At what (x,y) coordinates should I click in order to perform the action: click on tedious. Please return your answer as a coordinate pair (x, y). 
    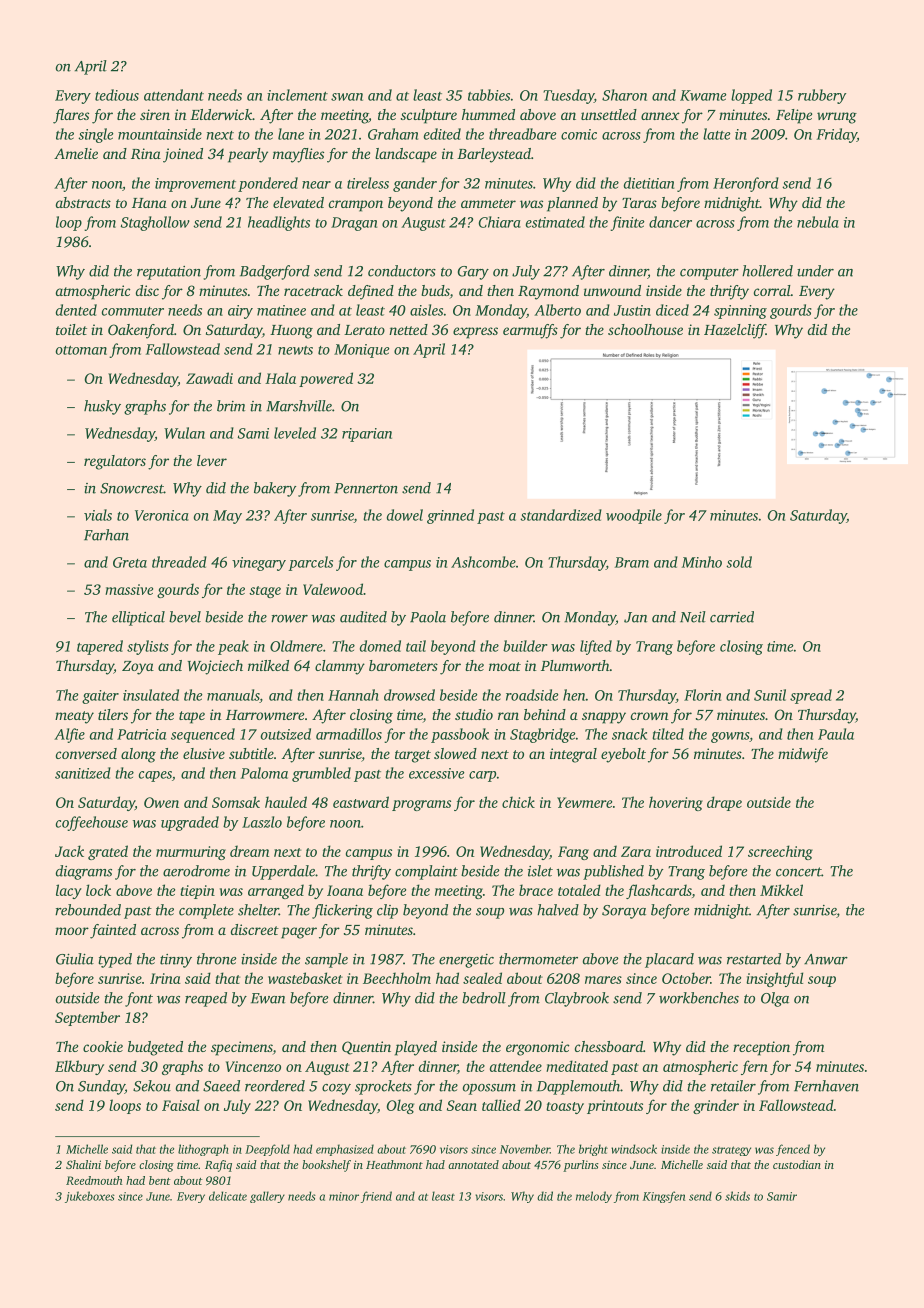
    Looking at the image, I should click on (117, 95).
